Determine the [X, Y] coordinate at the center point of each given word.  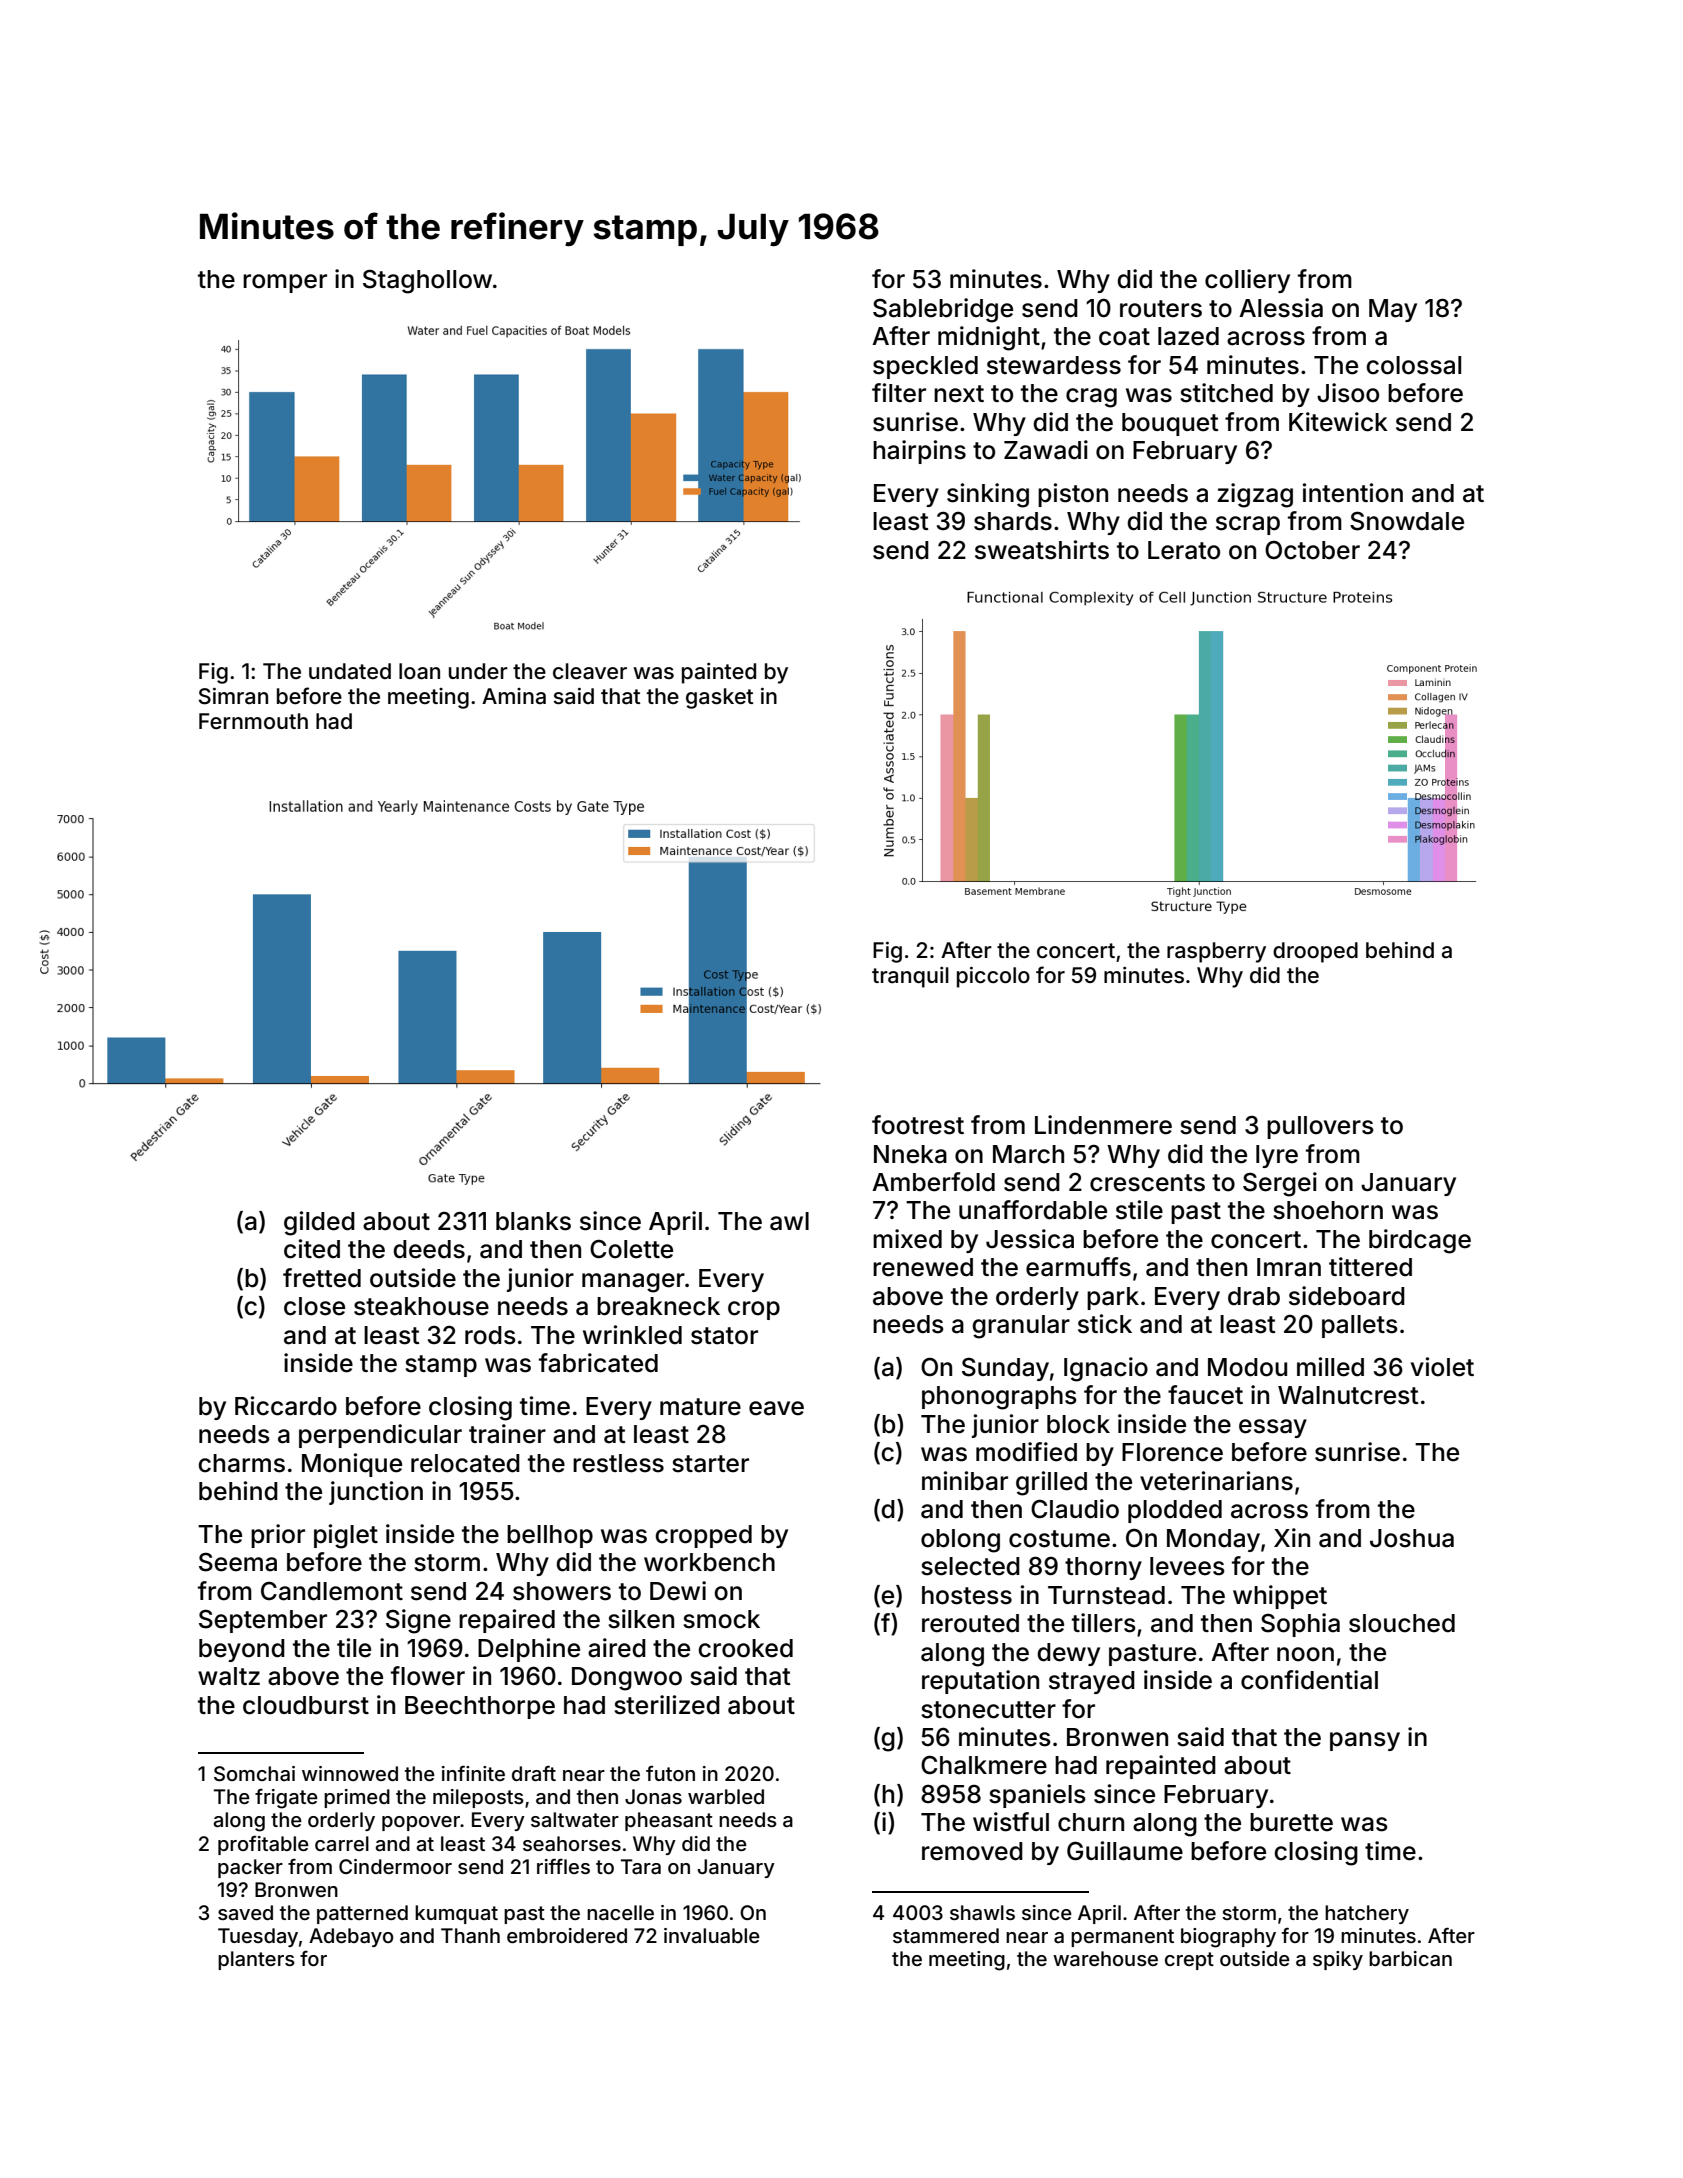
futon [670, 1773]
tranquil [910, 977]
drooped [1315, 952]
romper [285, 283]
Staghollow [427, 281]
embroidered [567, 1935]
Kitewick [1338, 422]
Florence [1172, 1452]
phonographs [999, 1398]
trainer [507, 1434]
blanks [533, 1221]
